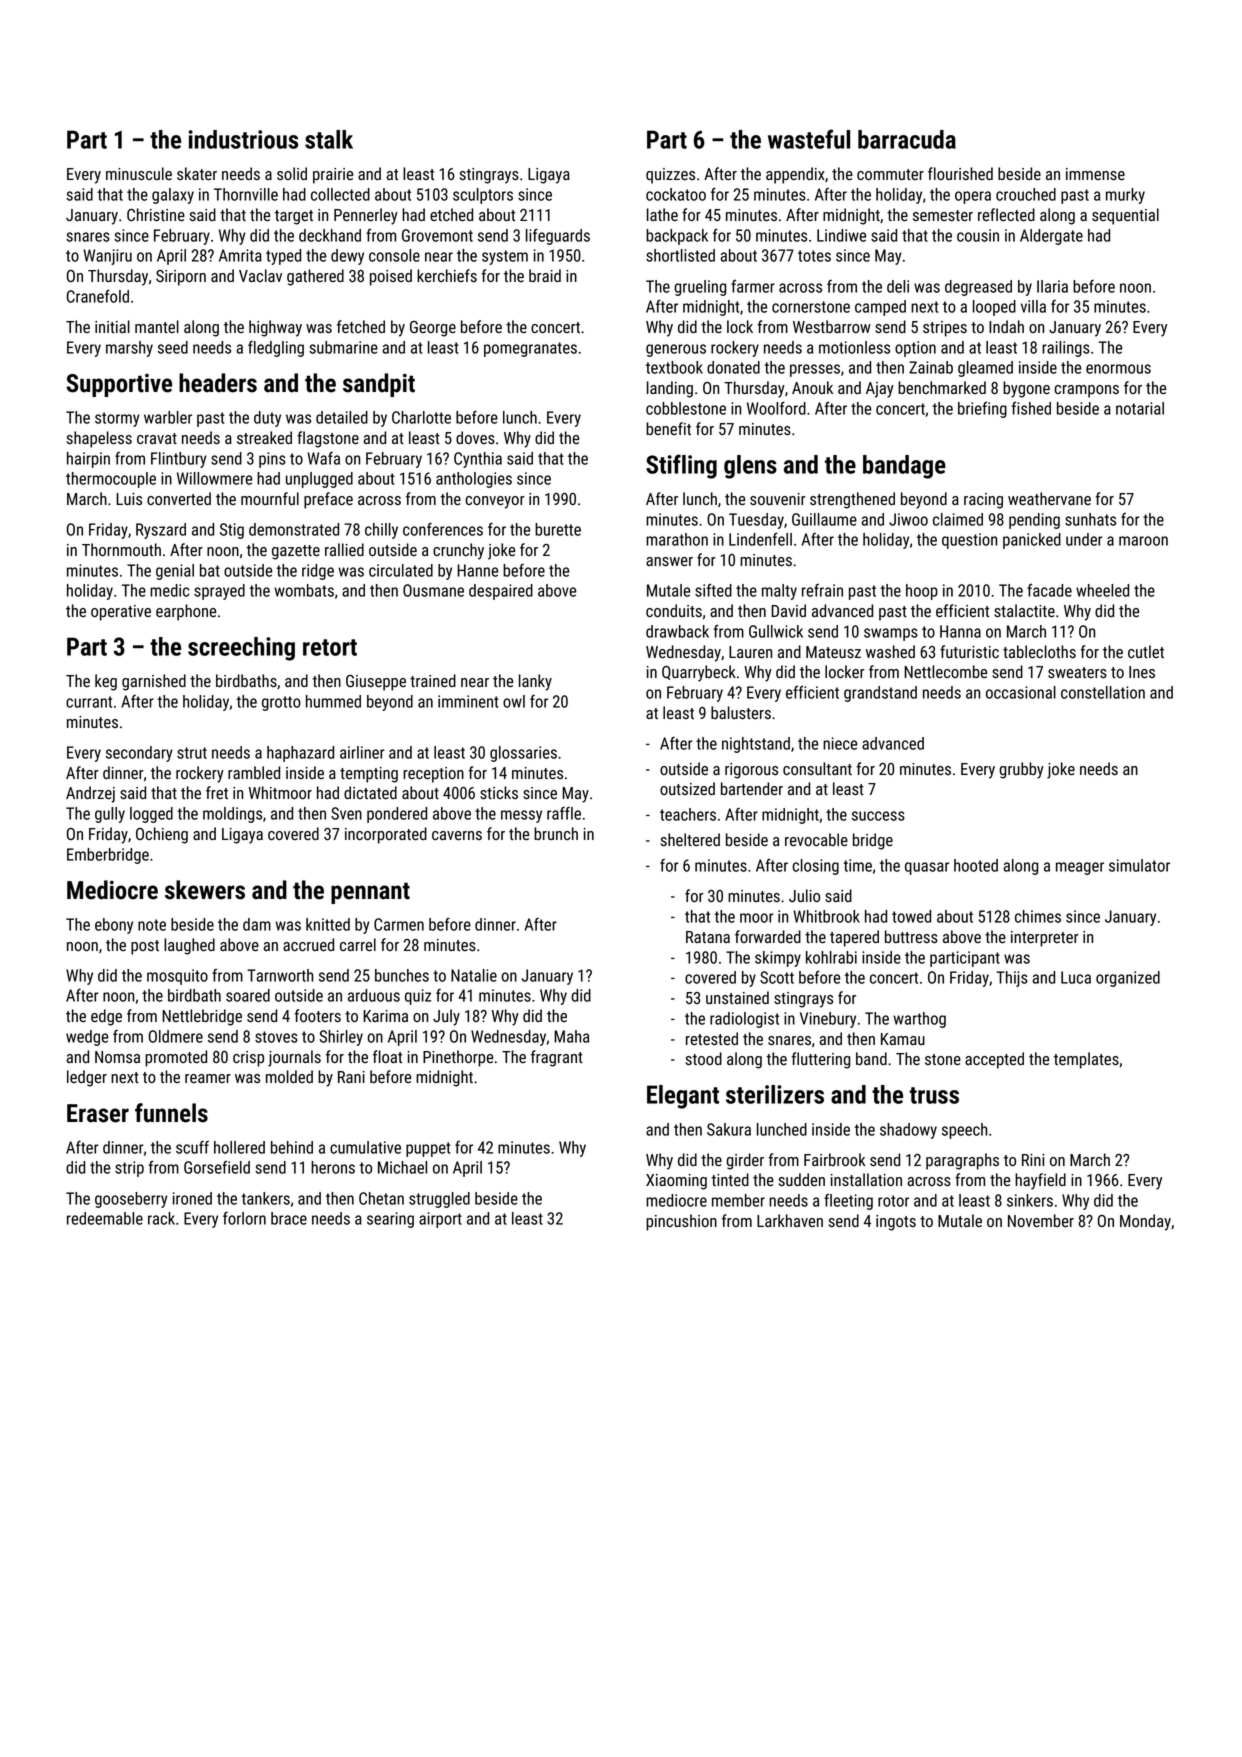 This screenshot has width=1242, height=1757. I want to click on pincushion, so click(681, 1222).
